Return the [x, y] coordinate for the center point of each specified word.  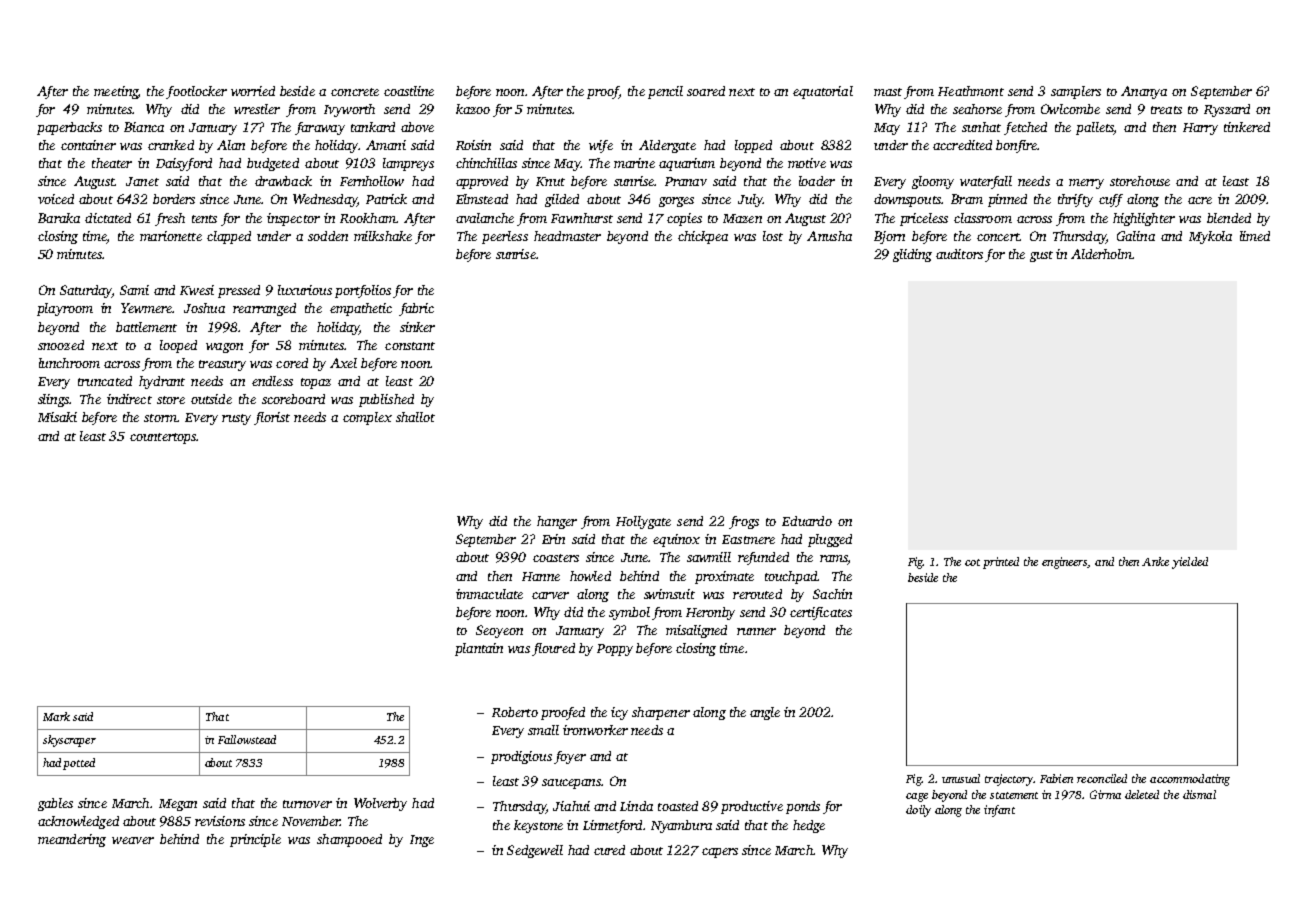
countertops [163, 438]
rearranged [264, 309]
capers [720, 853]
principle [255, 840]
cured [609, 850]
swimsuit [669, 594]
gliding [912, 255]
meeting [116, 92]
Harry [1200, 129]
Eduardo [807, 521]
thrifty [1075, 200]
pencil [665, 92]
